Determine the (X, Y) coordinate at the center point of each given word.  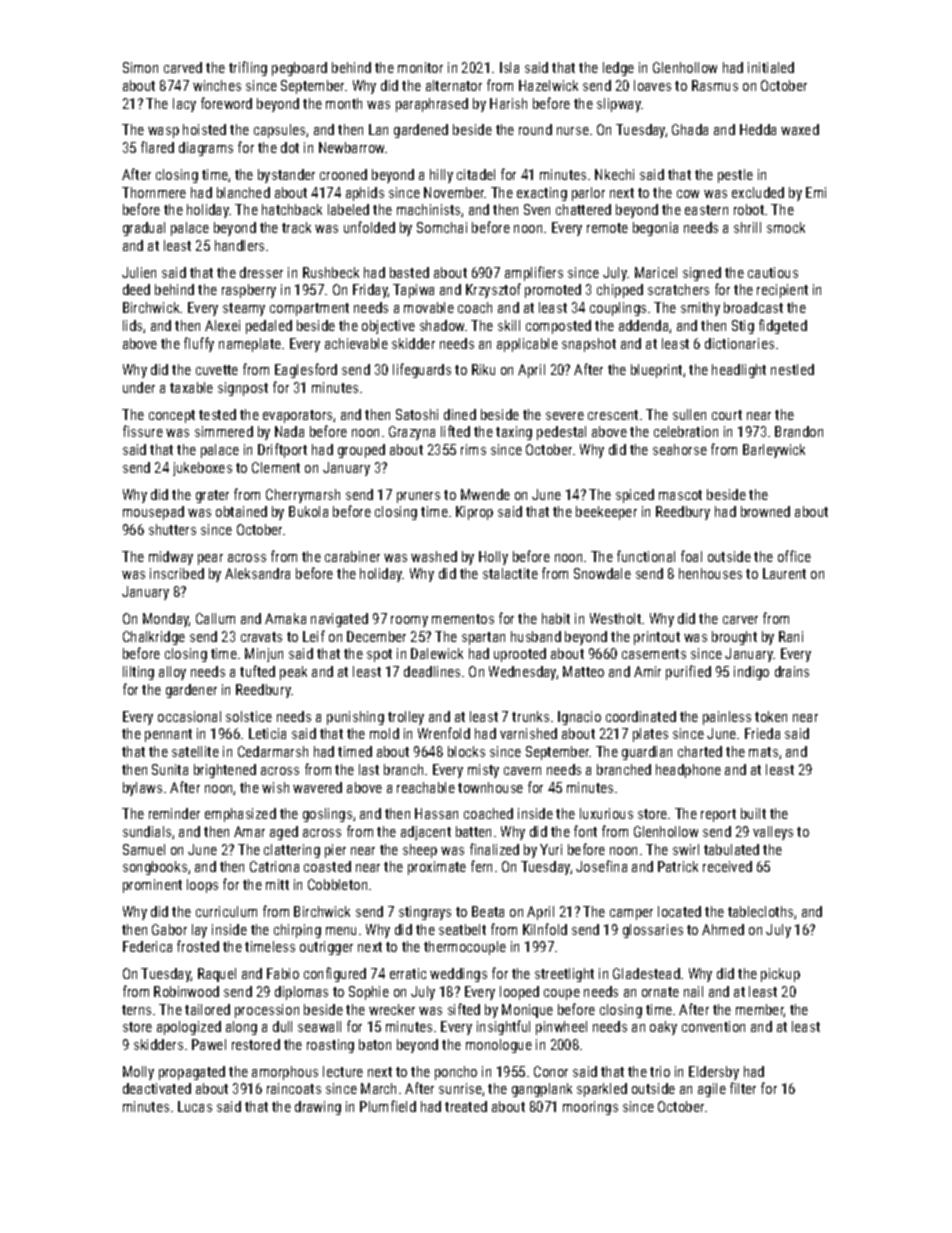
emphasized (240, 815)
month (344, 103)
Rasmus (715, 85)
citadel (476, 174)
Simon (140, 67)
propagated (192, 1073)
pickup (780, 975)
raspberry (249, 291)
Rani (791, 636)
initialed (771, 67)
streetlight (564, 975)
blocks (466, 751)
